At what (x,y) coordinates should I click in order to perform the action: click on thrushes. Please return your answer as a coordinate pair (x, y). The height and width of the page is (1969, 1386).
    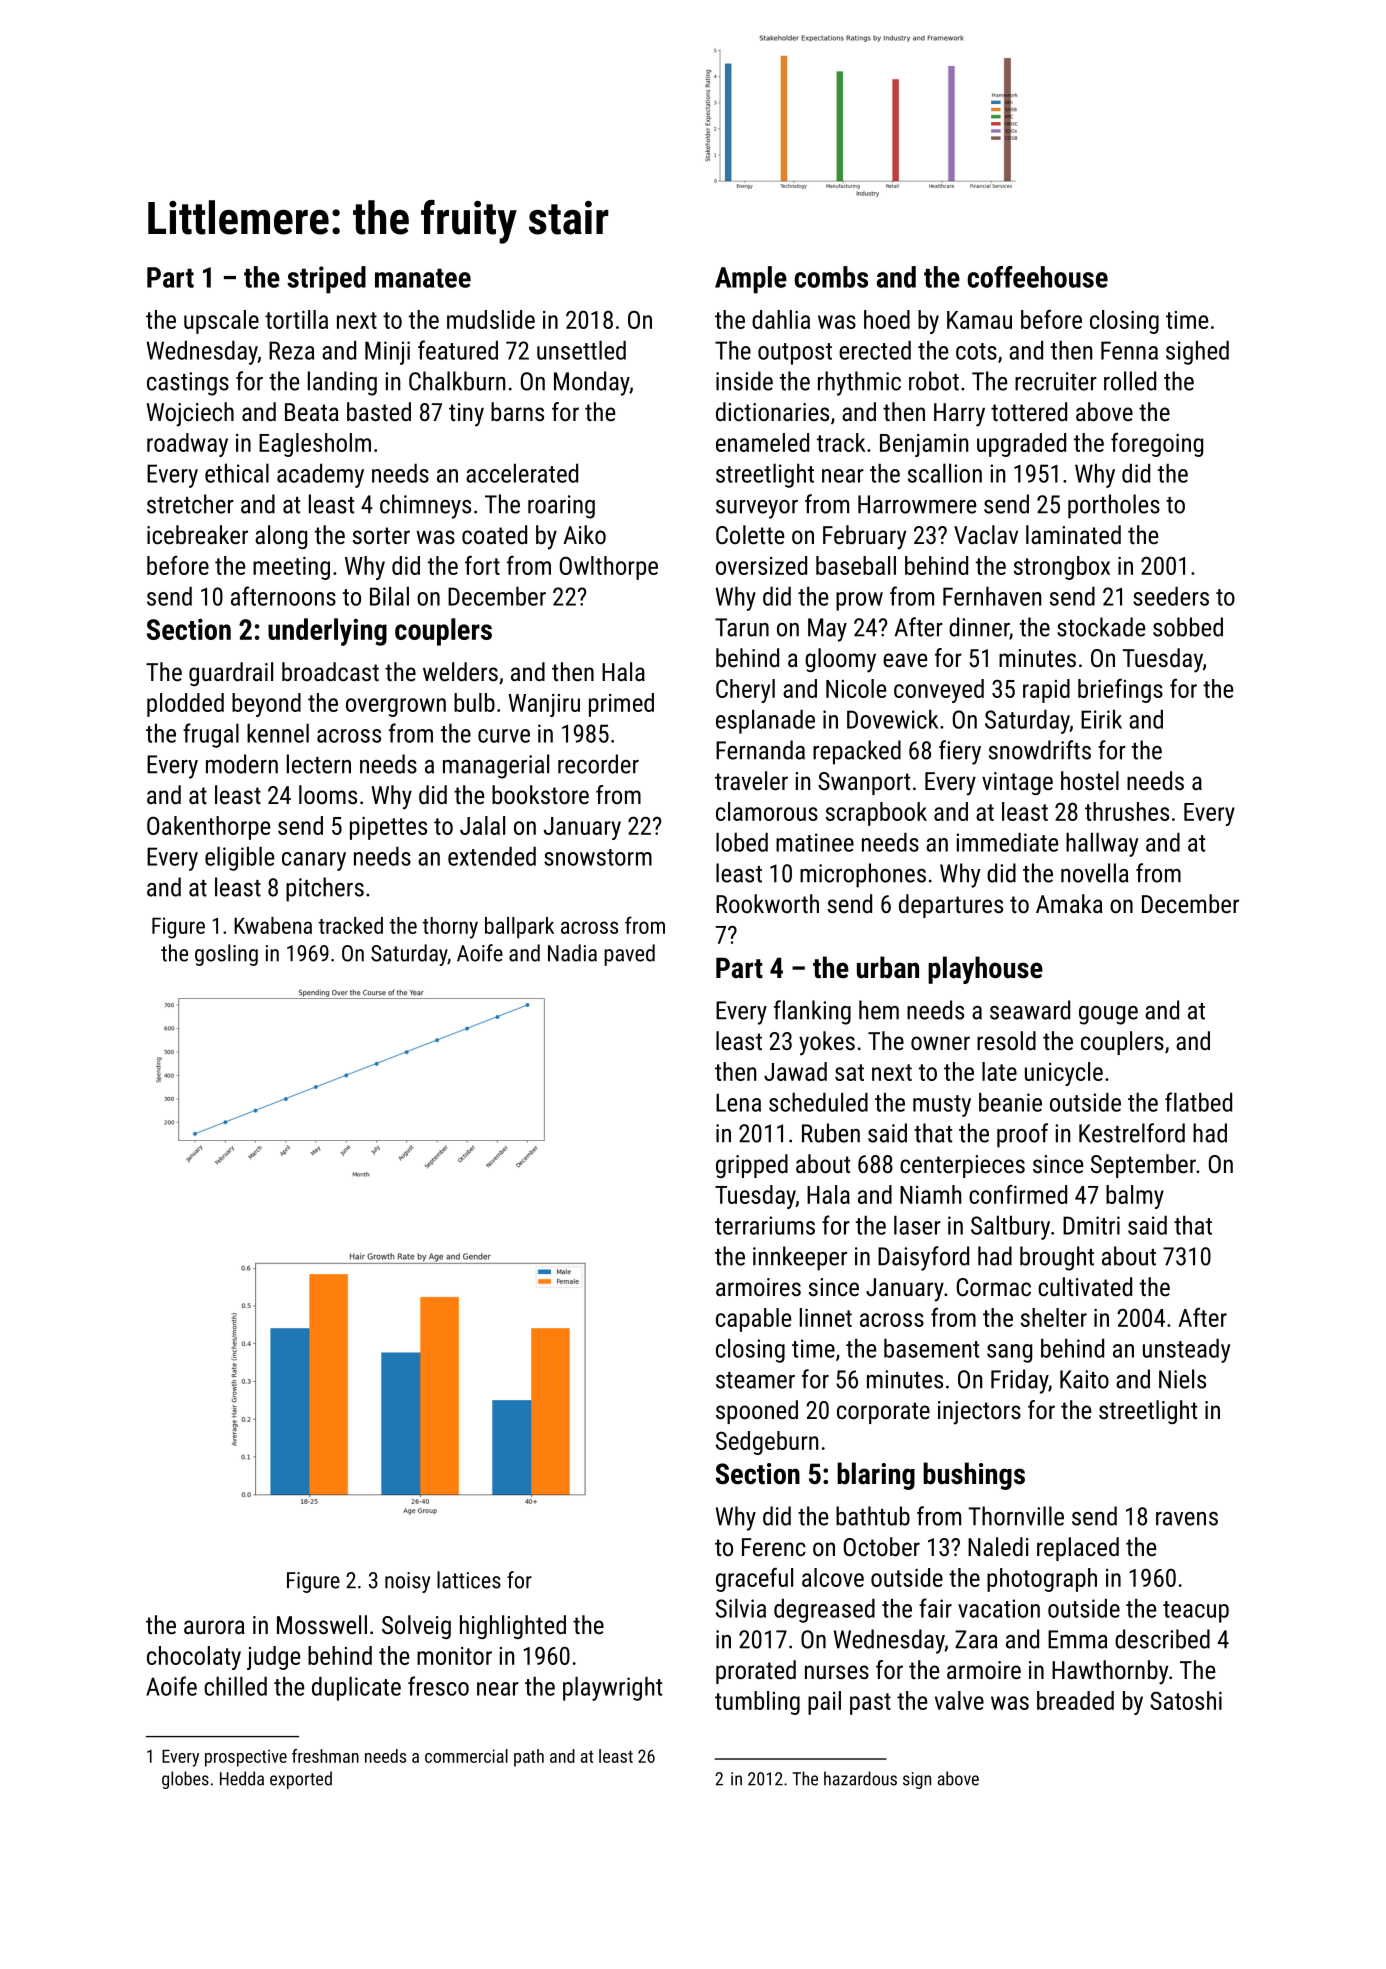
    Looking at the image, I should click on (1127, 811).
